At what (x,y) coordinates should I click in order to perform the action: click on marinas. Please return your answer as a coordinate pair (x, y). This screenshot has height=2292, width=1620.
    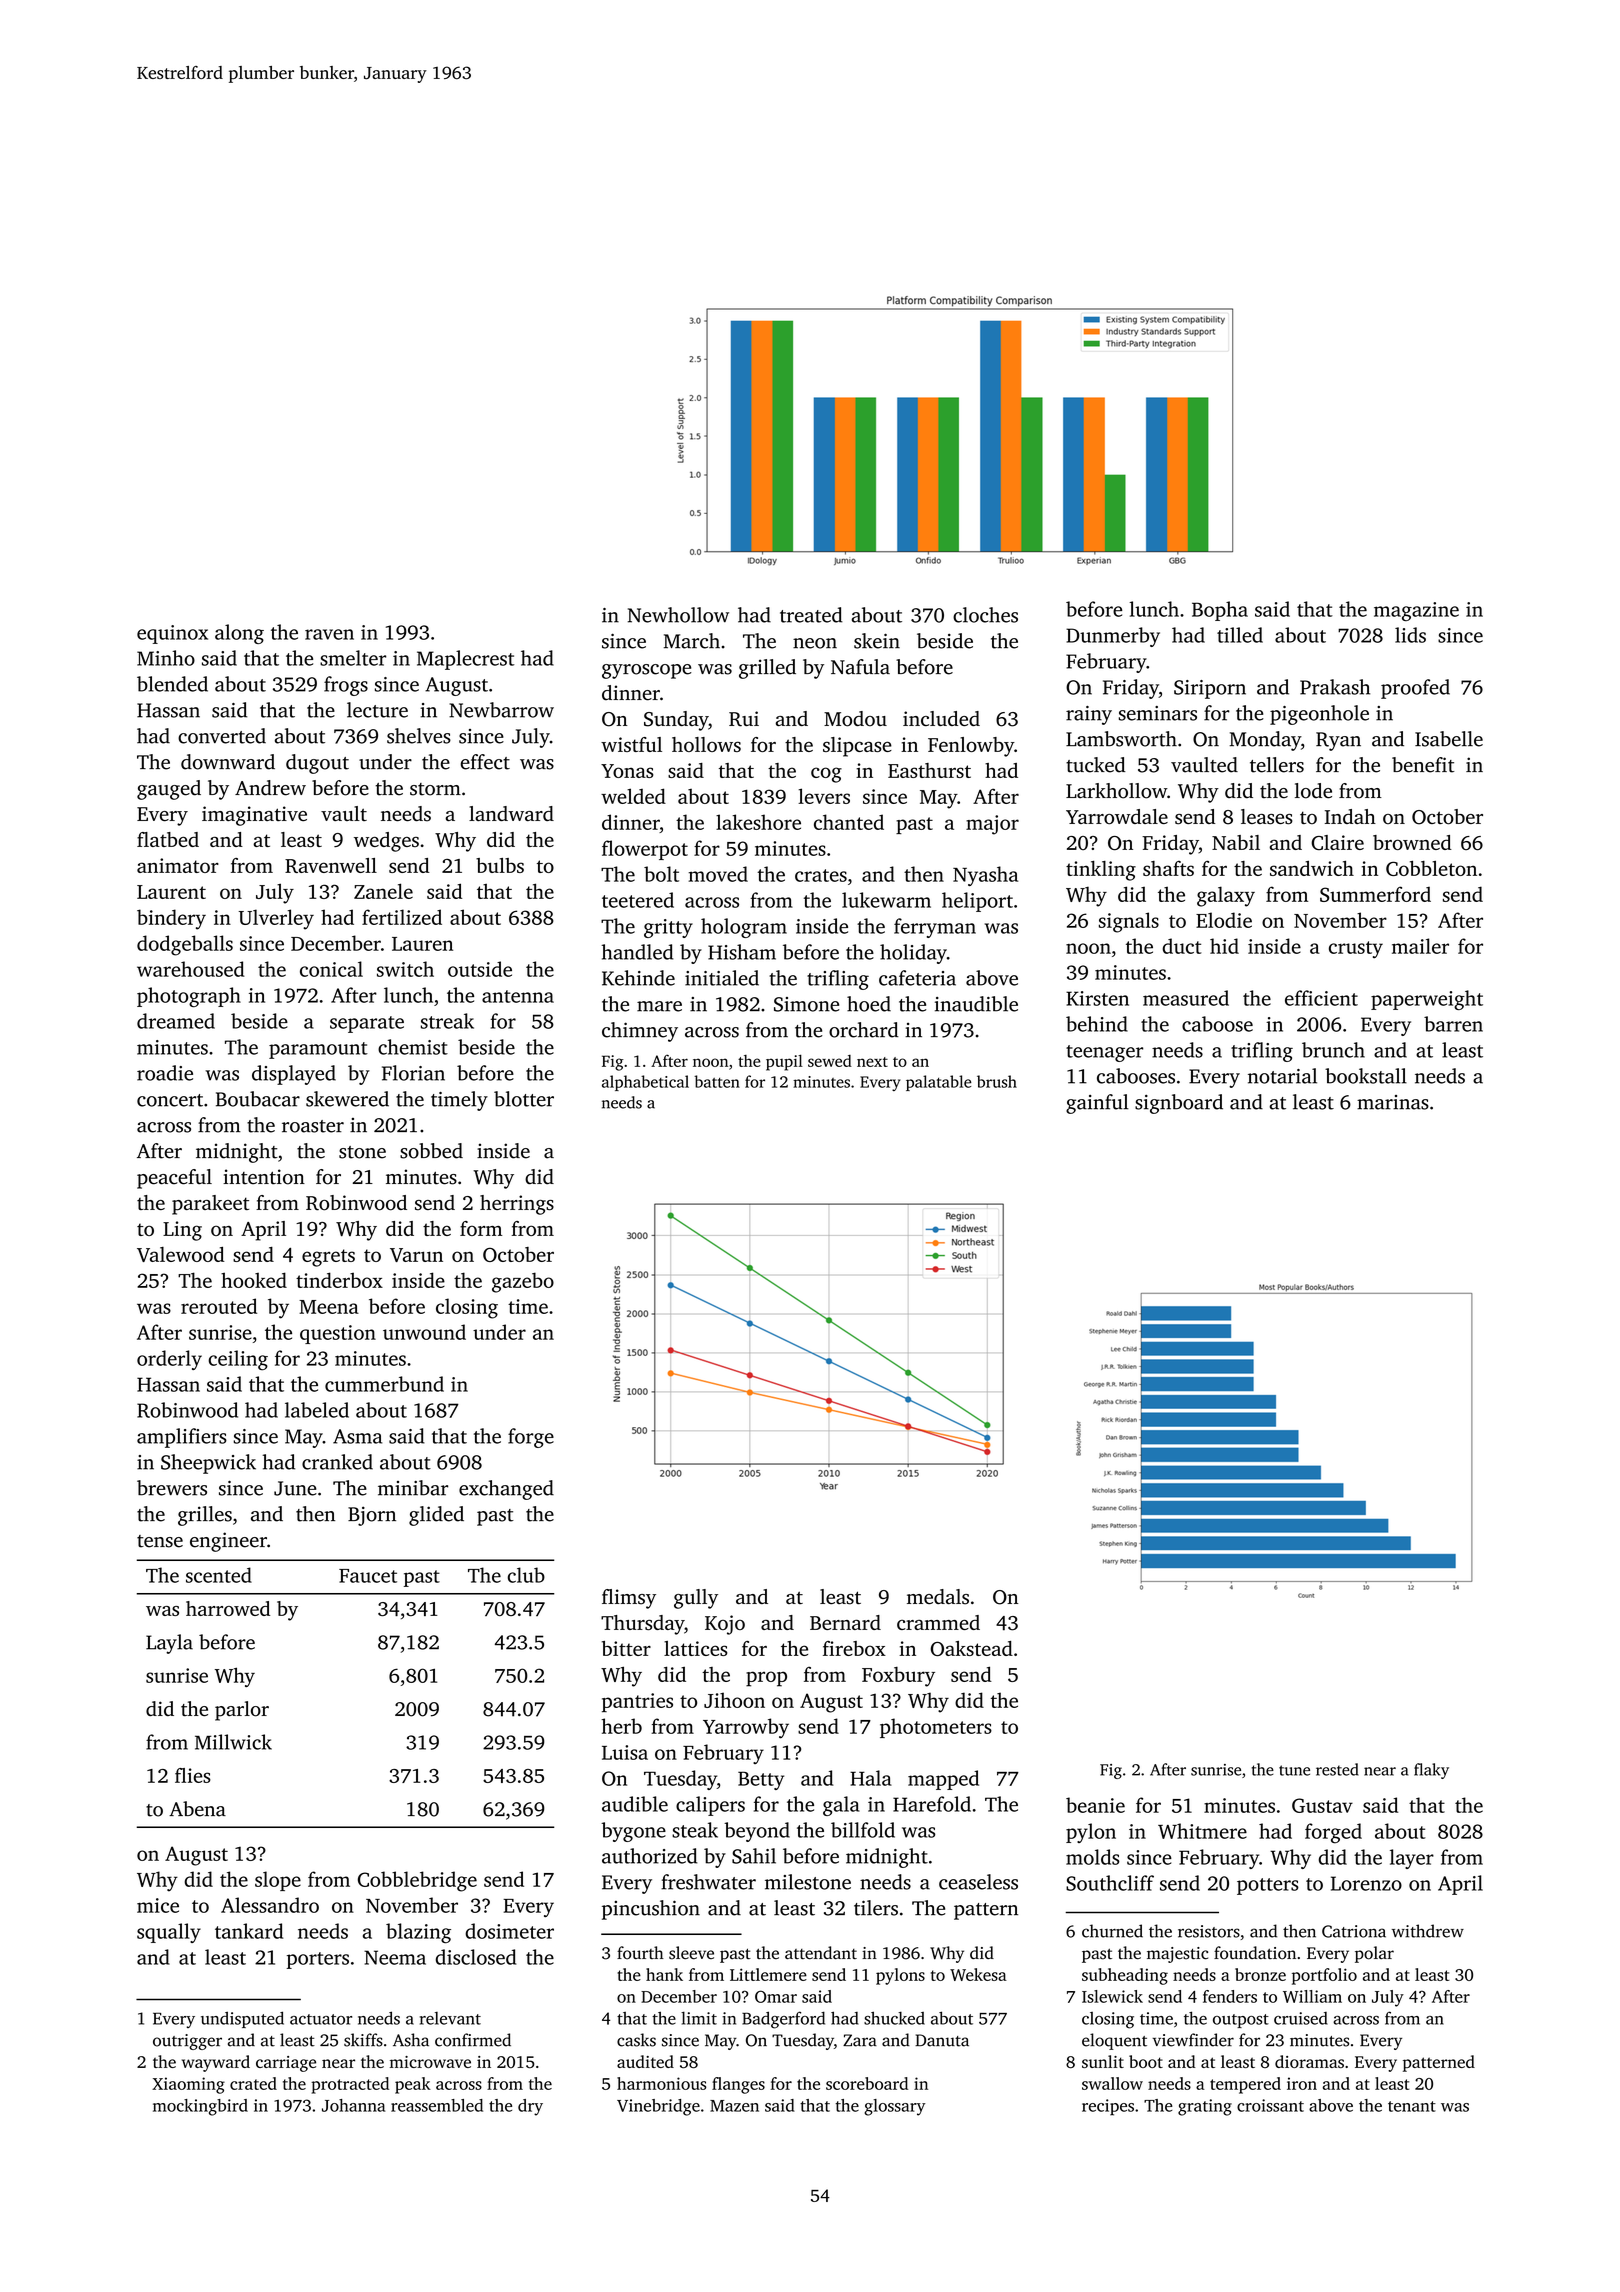
    Looking at the image, I should click on (1393, 1102).
